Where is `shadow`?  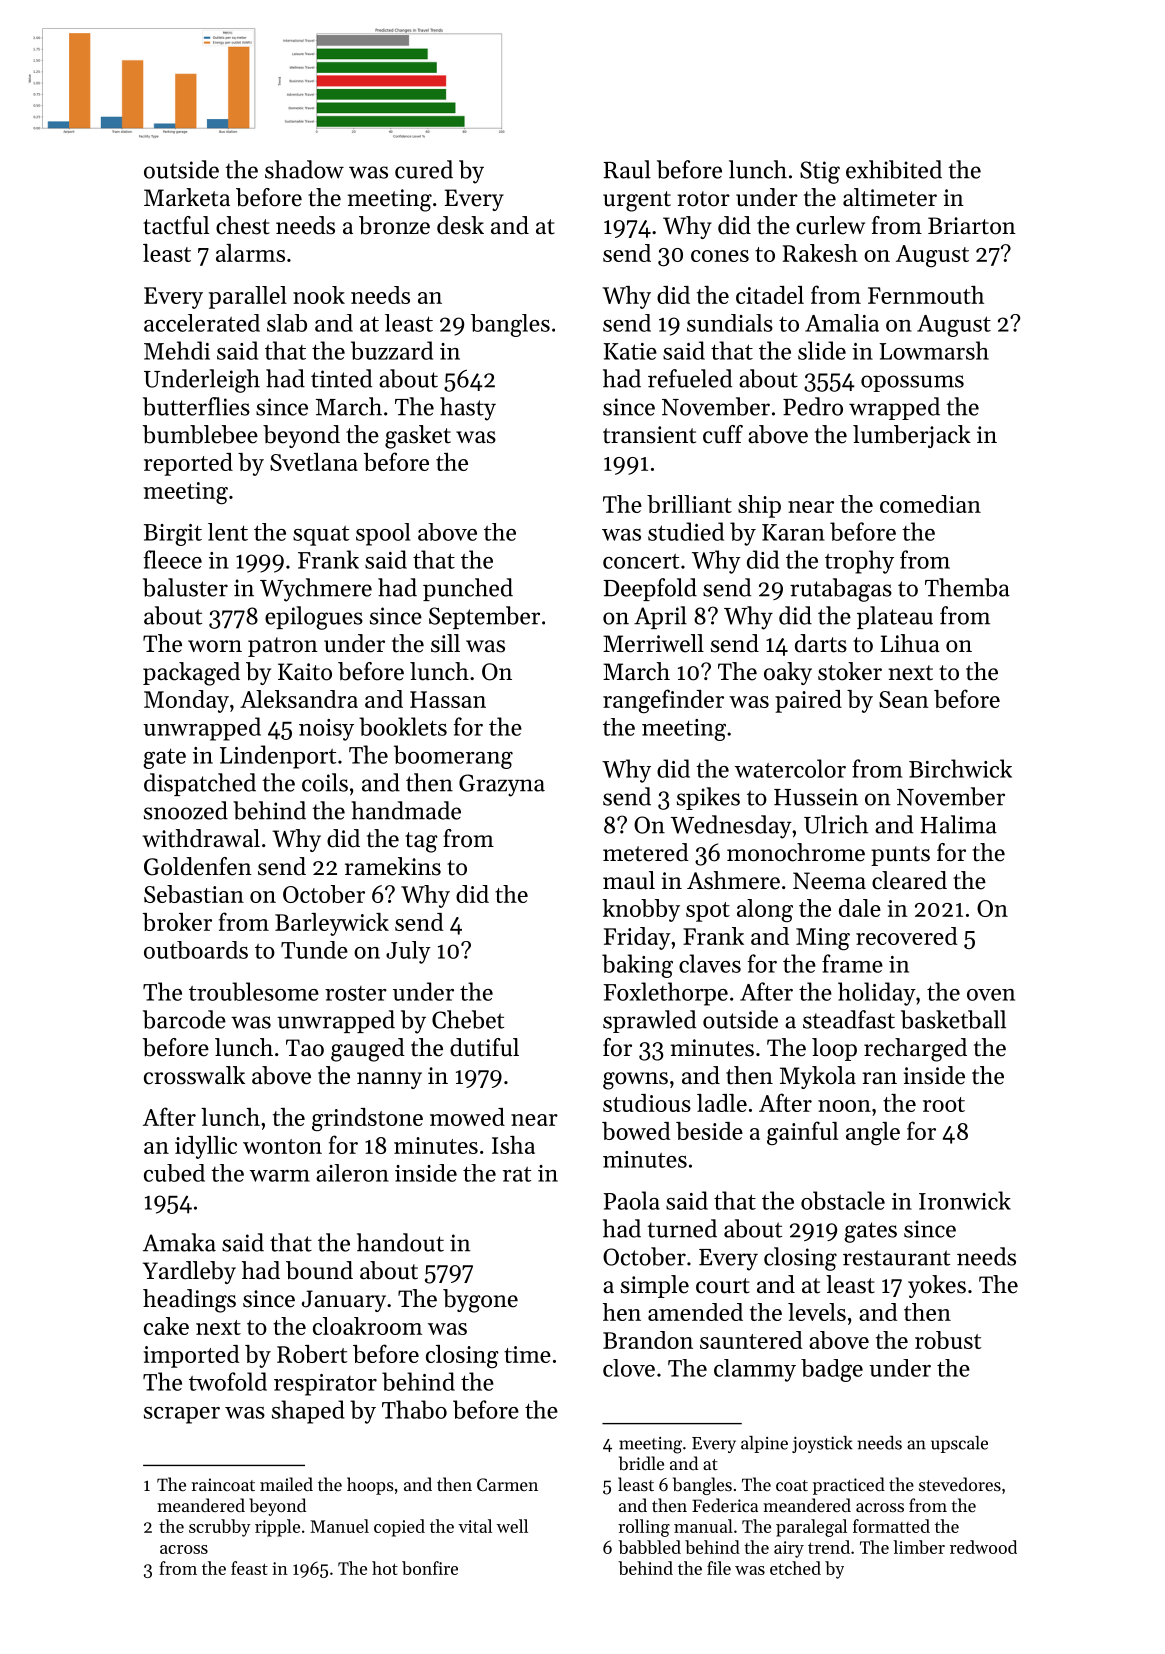 shadow is located at coordinates (304, 169).
